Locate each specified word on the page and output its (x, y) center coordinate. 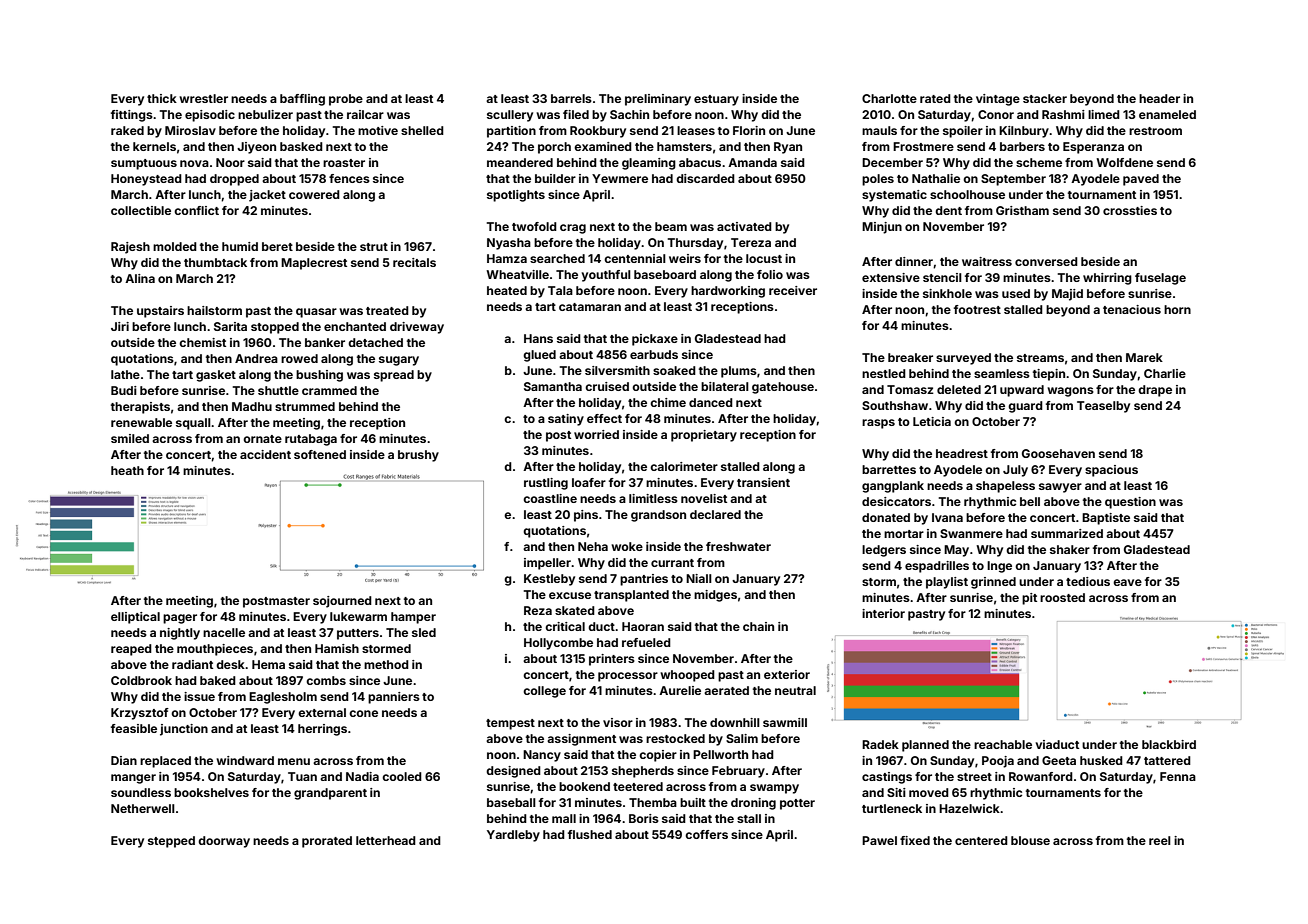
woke (627, 546)
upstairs (160, 312)
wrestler (203, 98)
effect (604, 418)
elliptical (135, 618)
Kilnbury (1024, 132)
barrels (571, 98)
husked (1101, 760)
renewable (141, 422)
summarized (1067, 533)
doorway (224, 842)
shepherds (643, 772)
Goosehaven (1058, 453)
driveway (417, 328)
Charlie (1165, 373)
